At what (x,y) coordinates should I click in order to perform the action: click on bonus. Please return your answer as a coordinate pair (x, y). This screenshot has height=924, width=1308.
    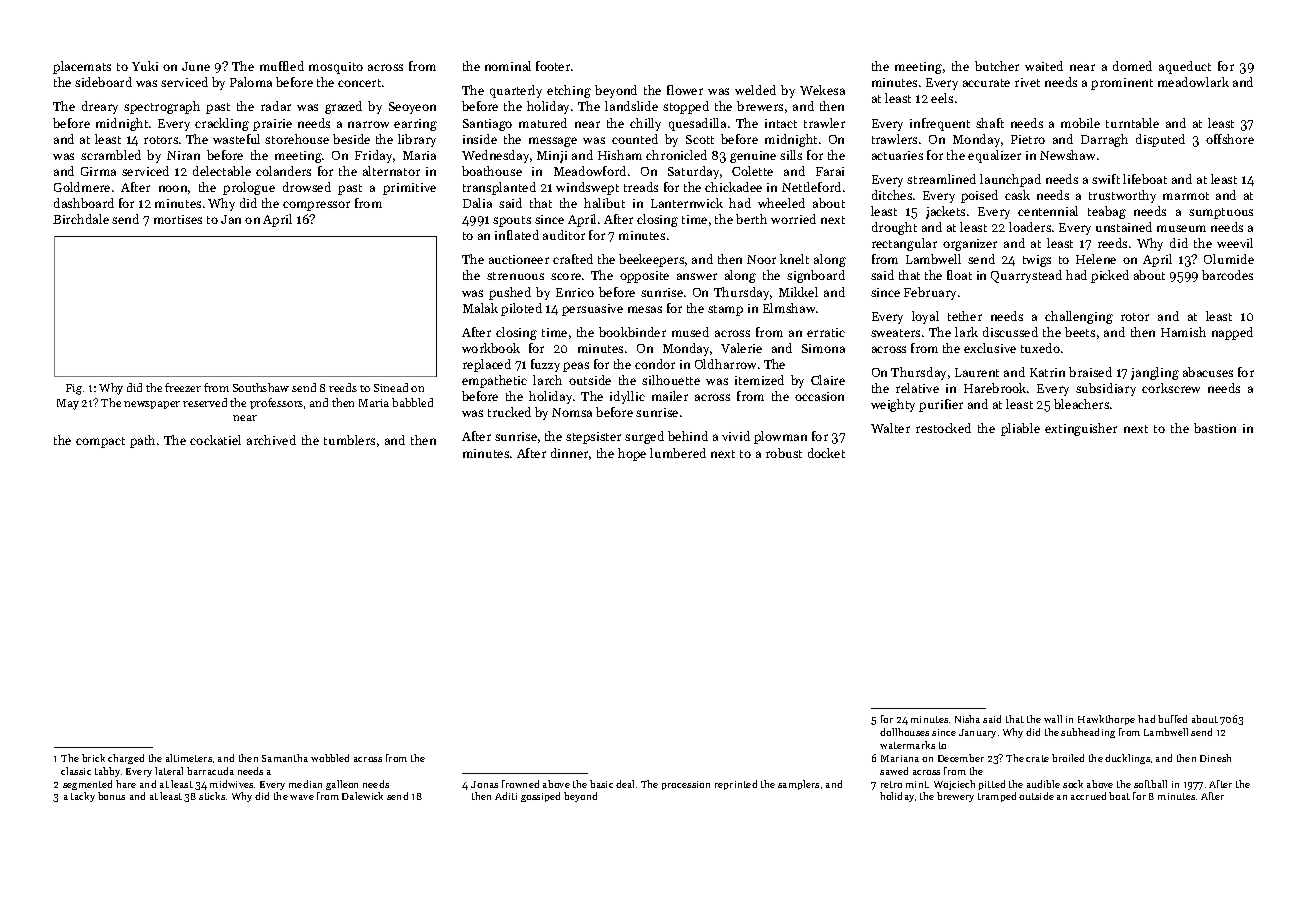
    Looking at the image, I should click on (111, 796).
